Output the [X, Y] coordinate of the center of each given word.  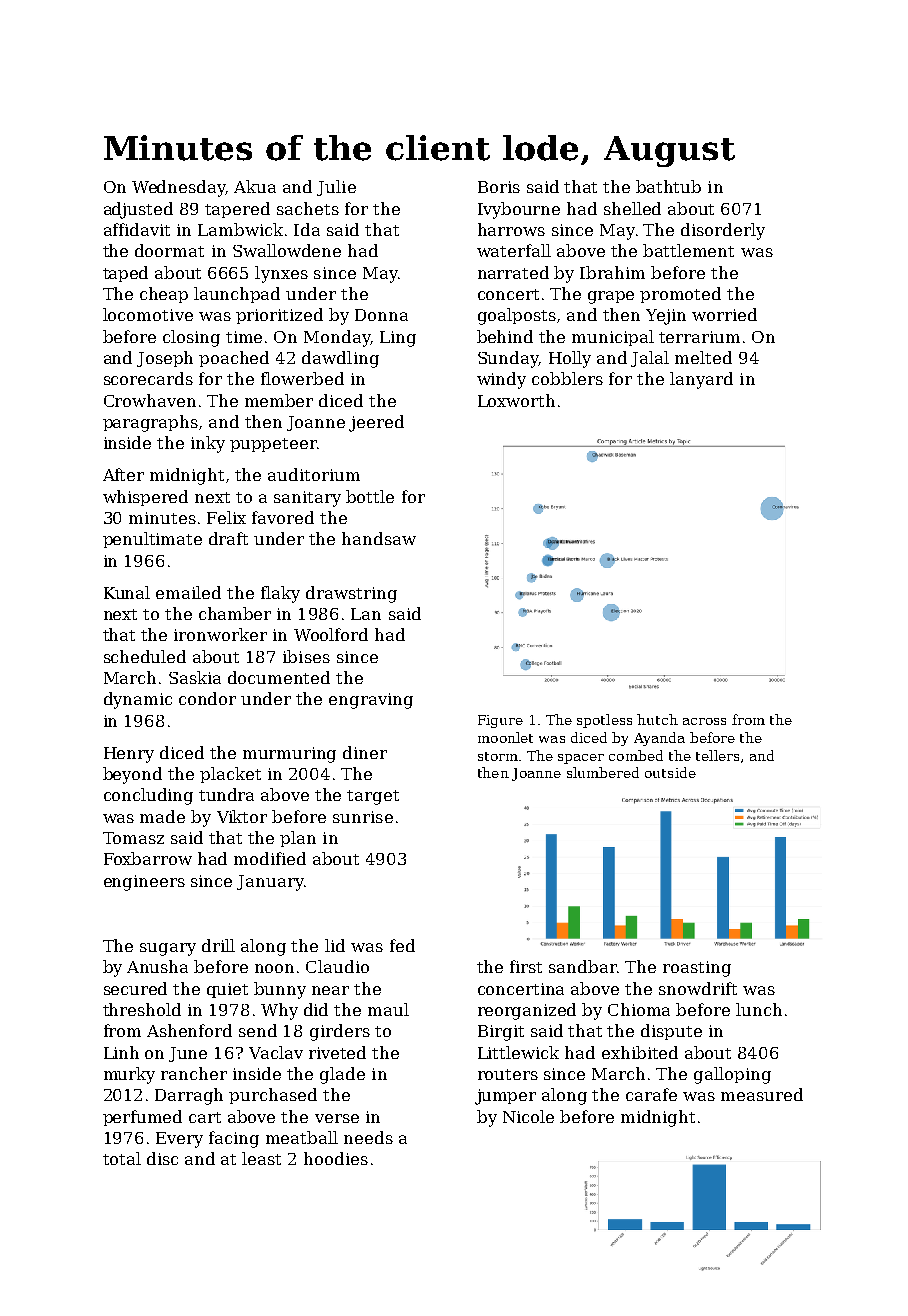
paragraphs [150, 423]
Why [279, 1011]
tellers [717, 755]
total [122, 1158]
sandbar [583, 966]
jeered [376, 423]
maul [388, 1009]
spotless [604, 721]
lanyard [701, 380]
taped [125, 274]
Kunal [127, 592]
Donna [381, 315]
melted [703, 357]
